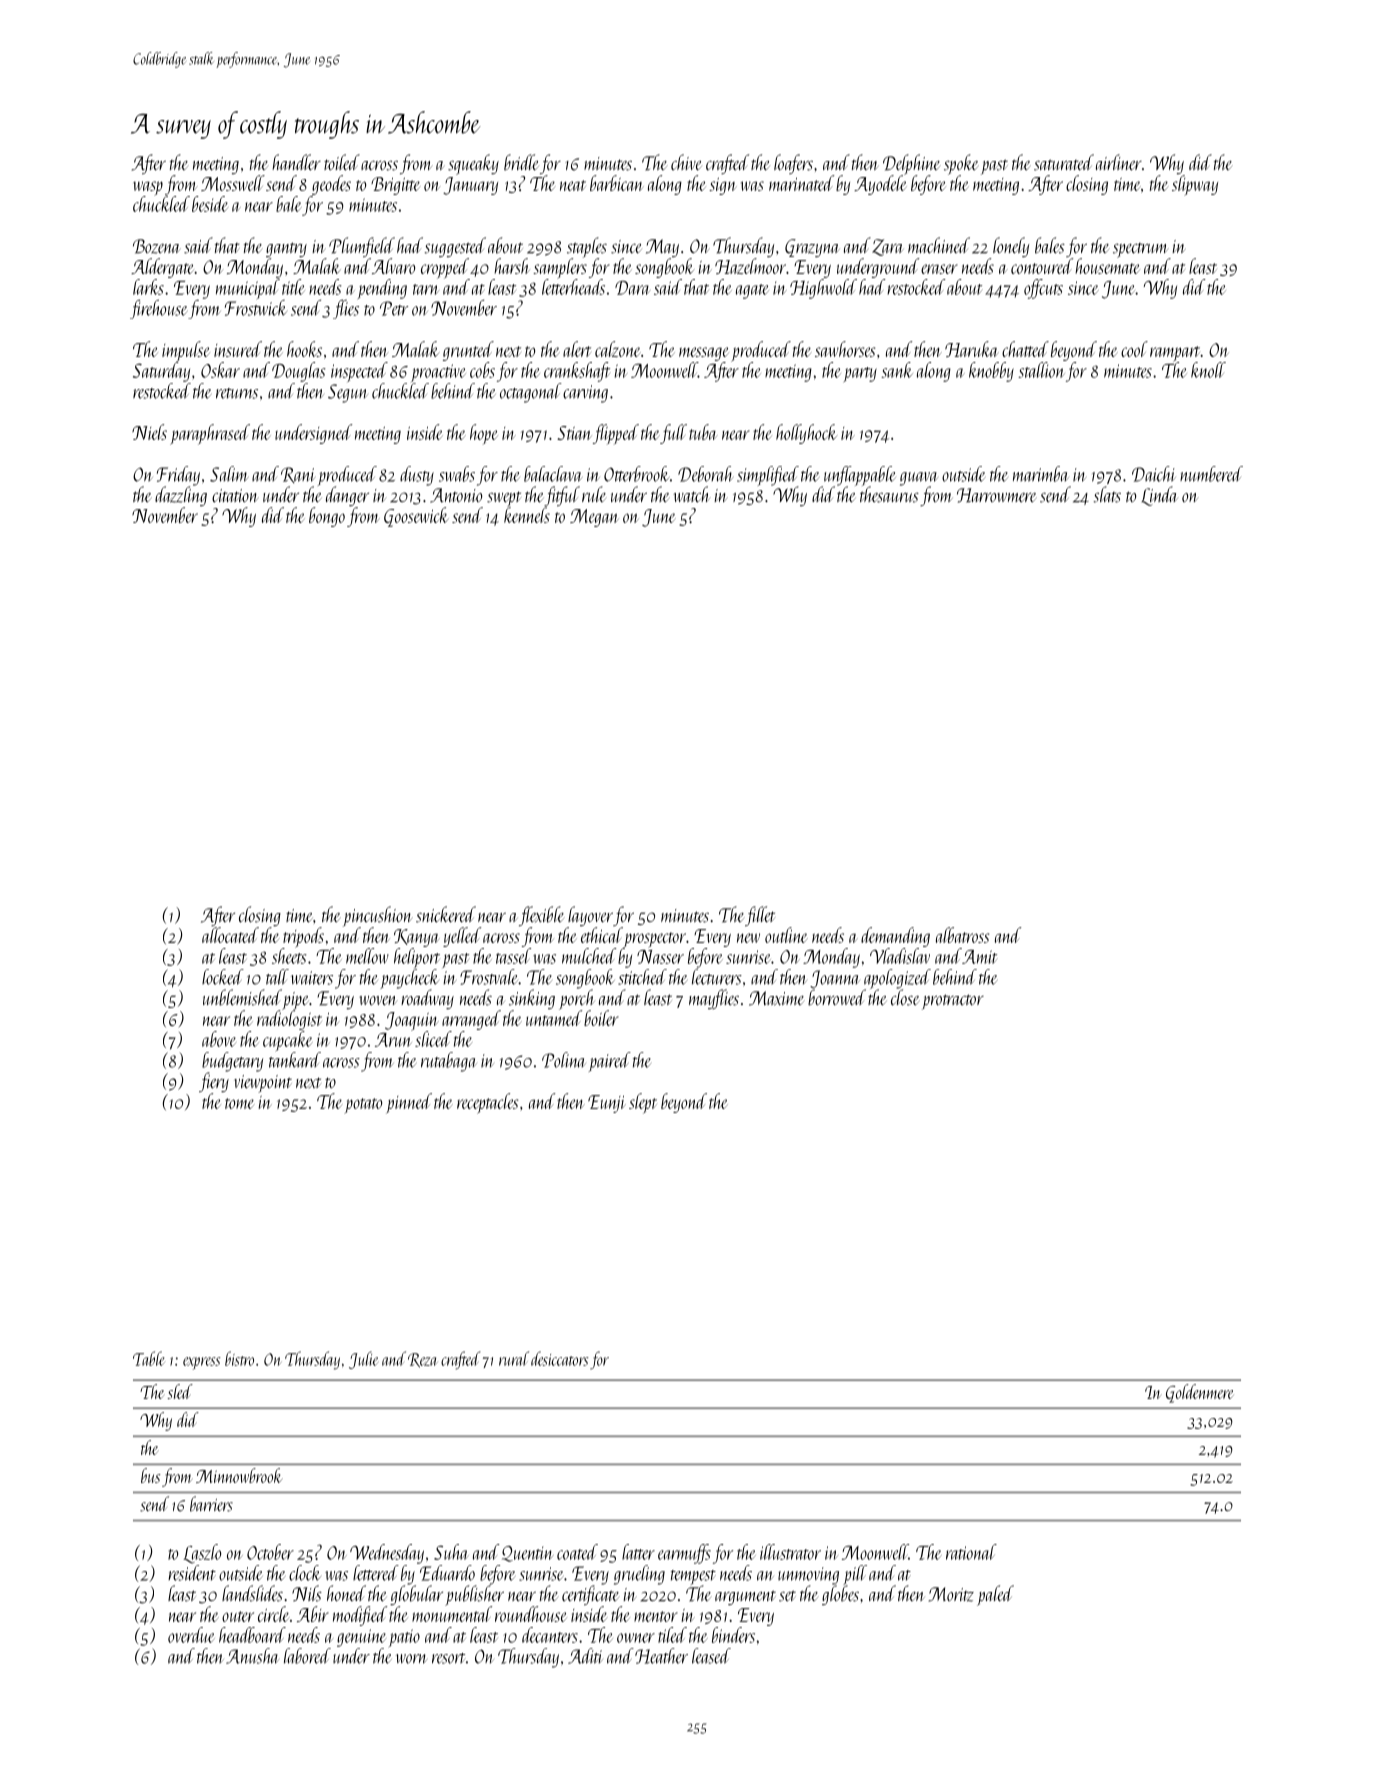  I want to click on alert, so click(577, 349).
